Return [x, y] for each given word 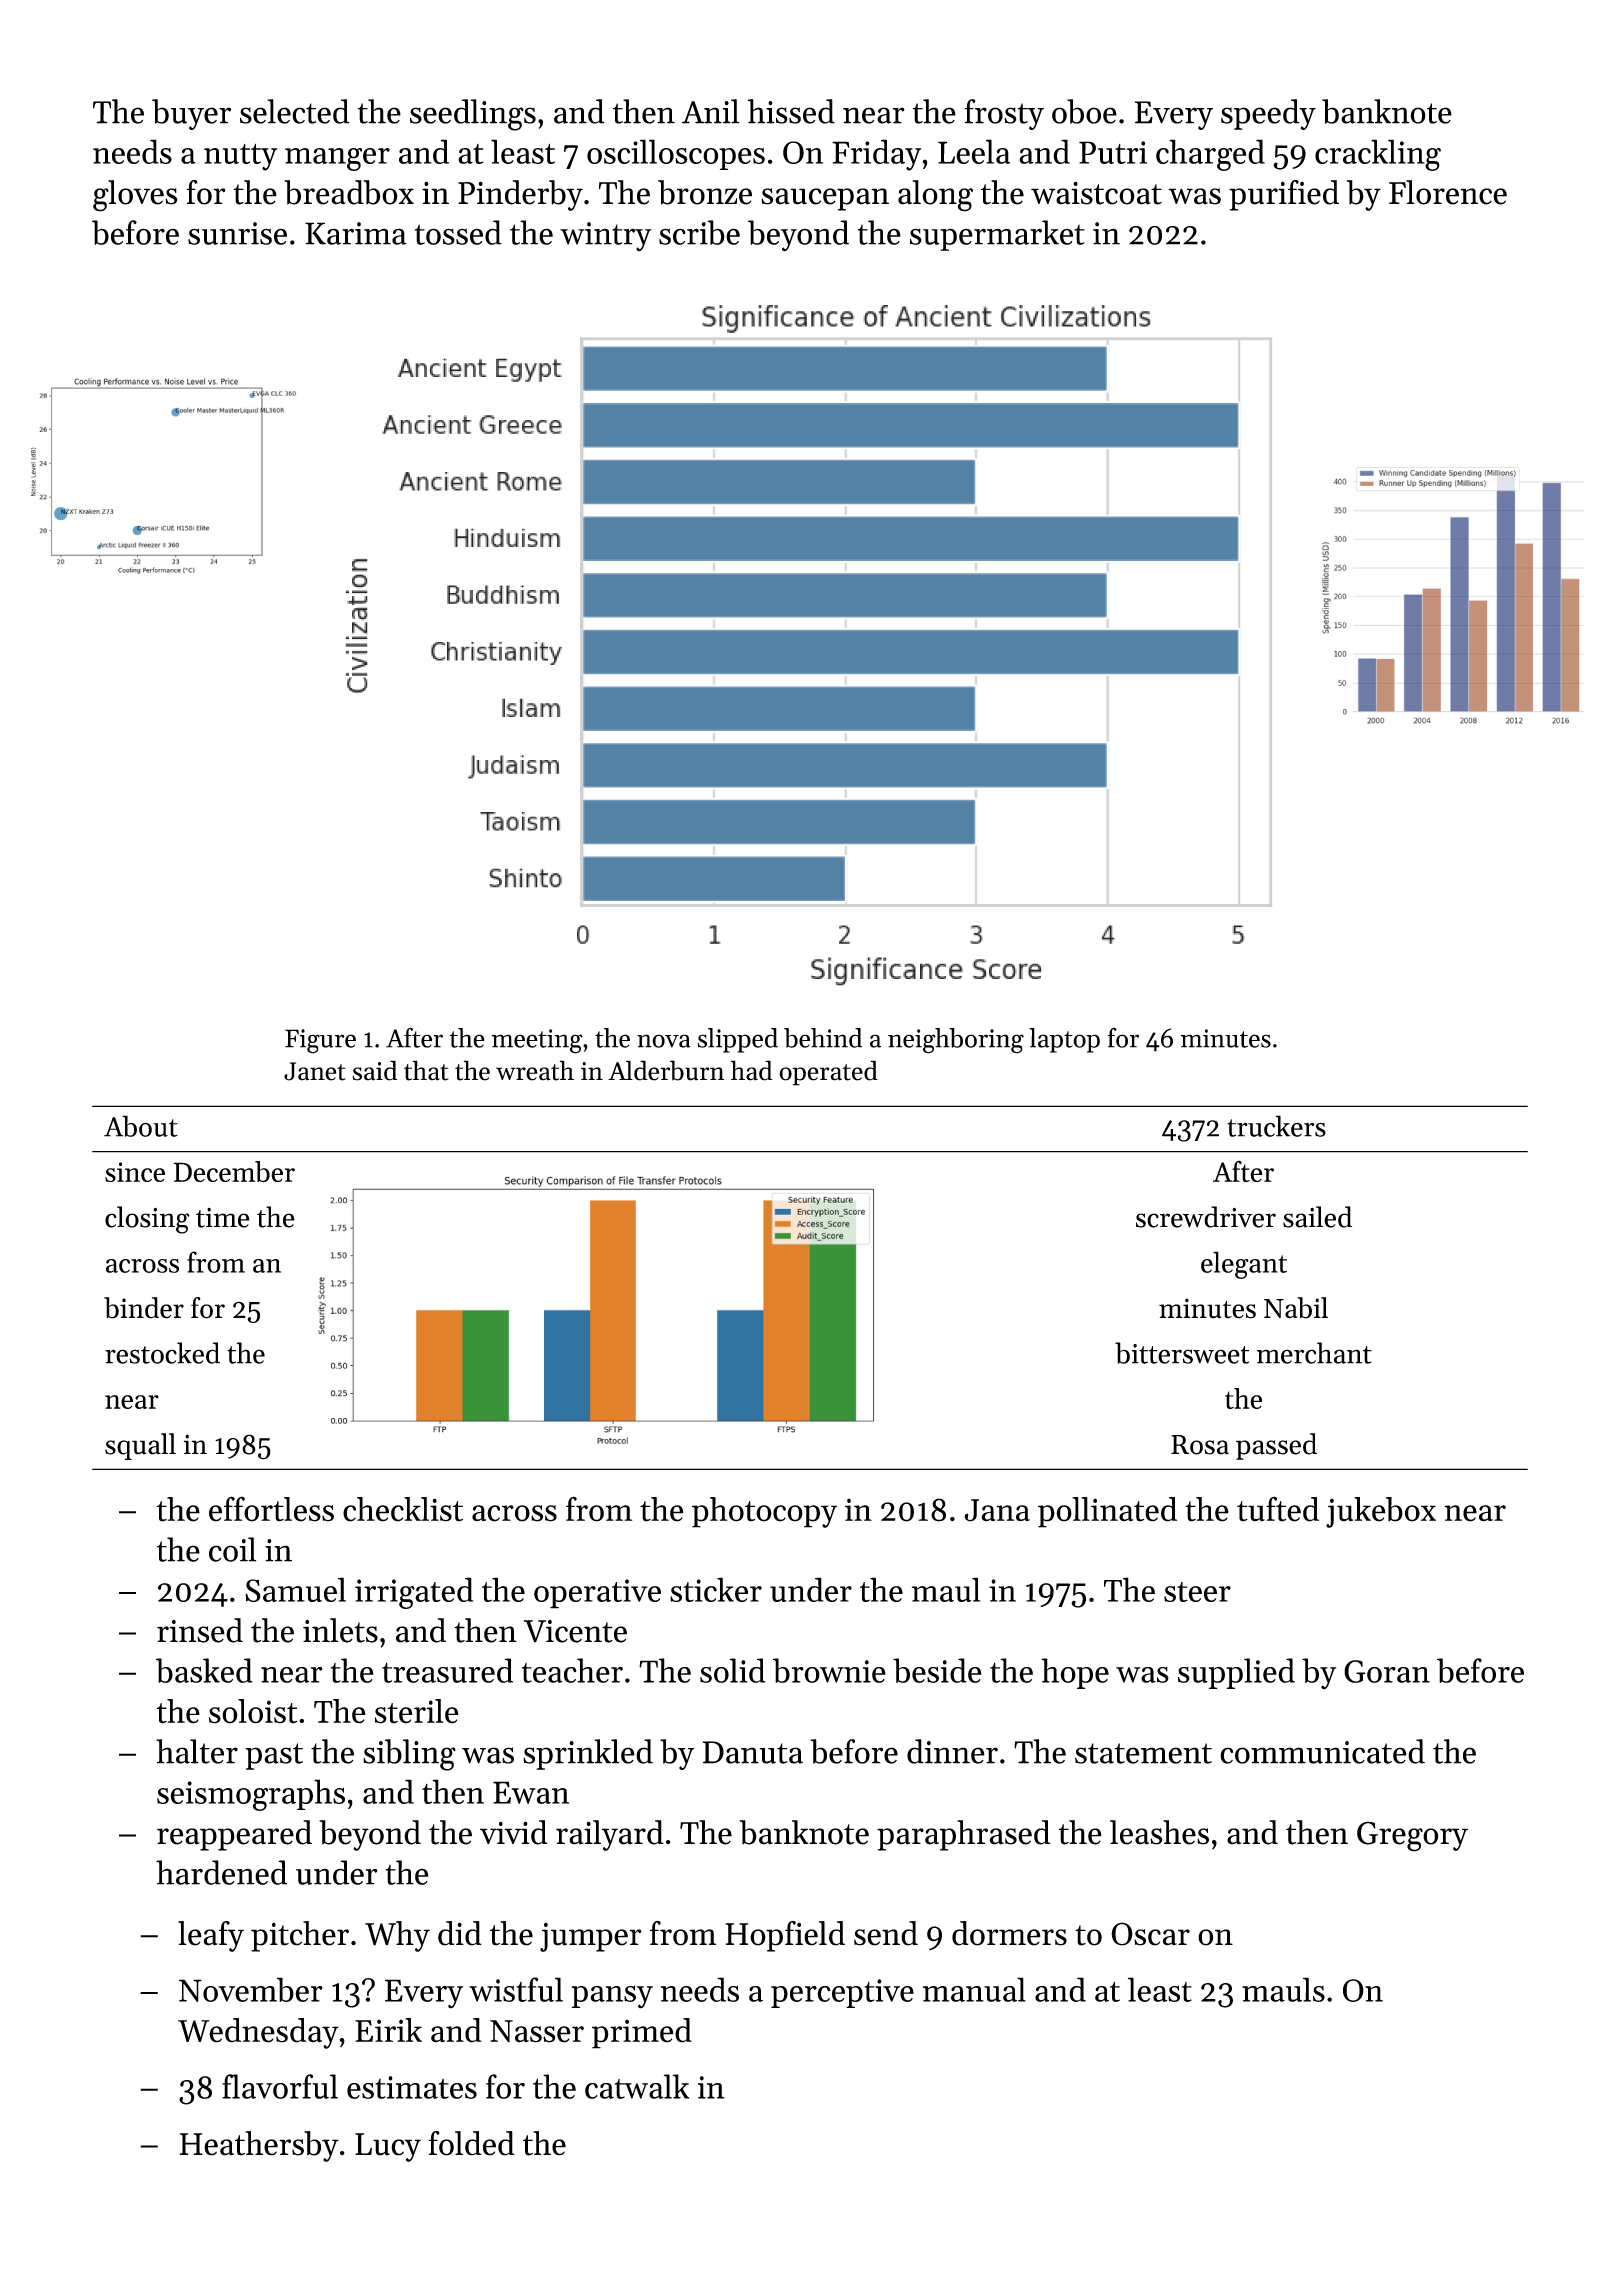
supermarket [997, 235]
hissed [791, 111]
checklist [403, 1509]
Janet [315, 1071]
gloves [135, 196]
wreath [535, 1070]
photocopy [764, 1512]
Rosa [1200, 1445]
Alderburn [666, 1070]
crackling [1378, 155]
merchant [1314, 1353]
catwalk [637, 2086]
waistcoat [1096, 193]
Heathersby [259, 2146]
